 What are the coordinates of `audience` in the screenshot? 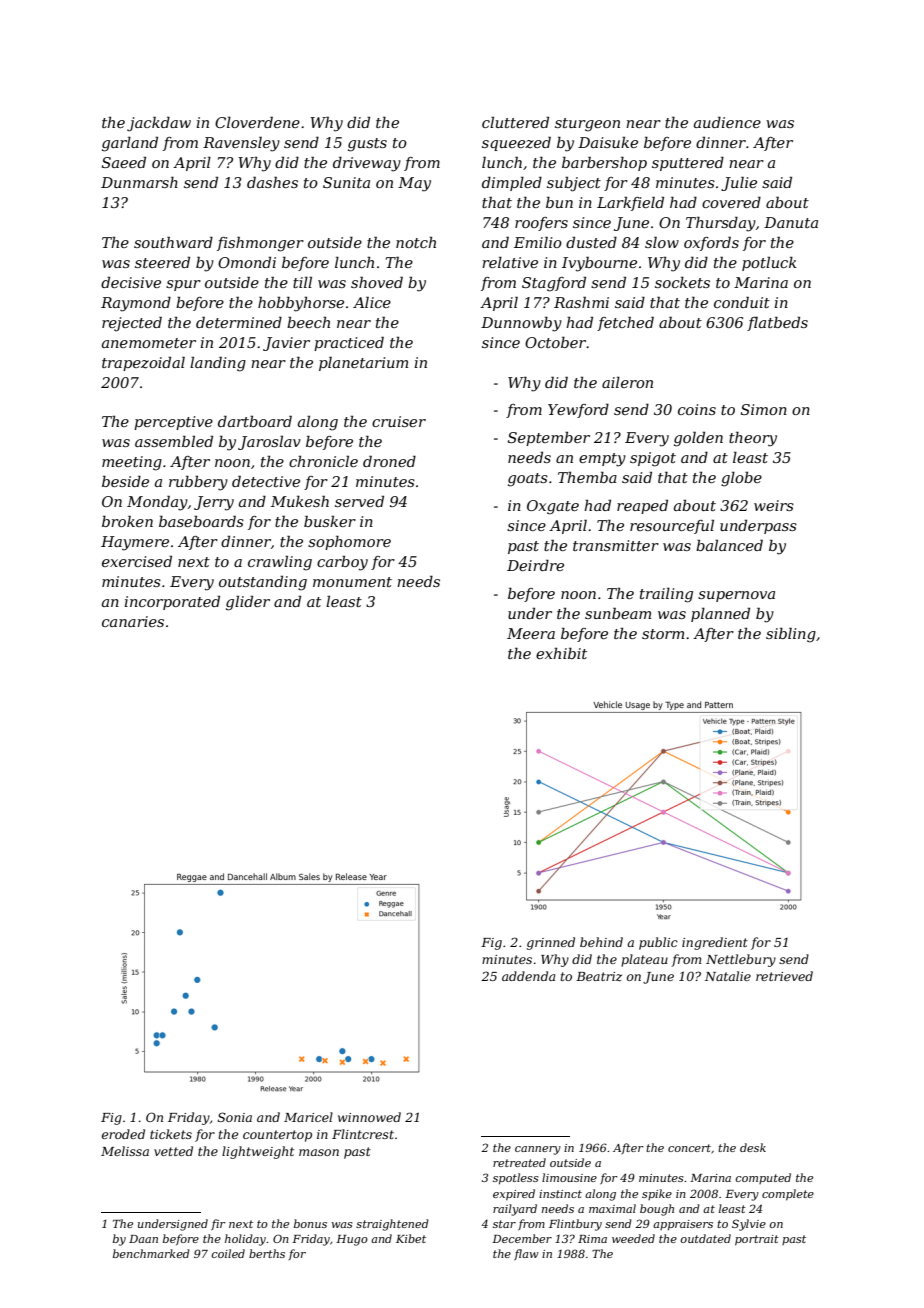 It's located at (727, 122).
